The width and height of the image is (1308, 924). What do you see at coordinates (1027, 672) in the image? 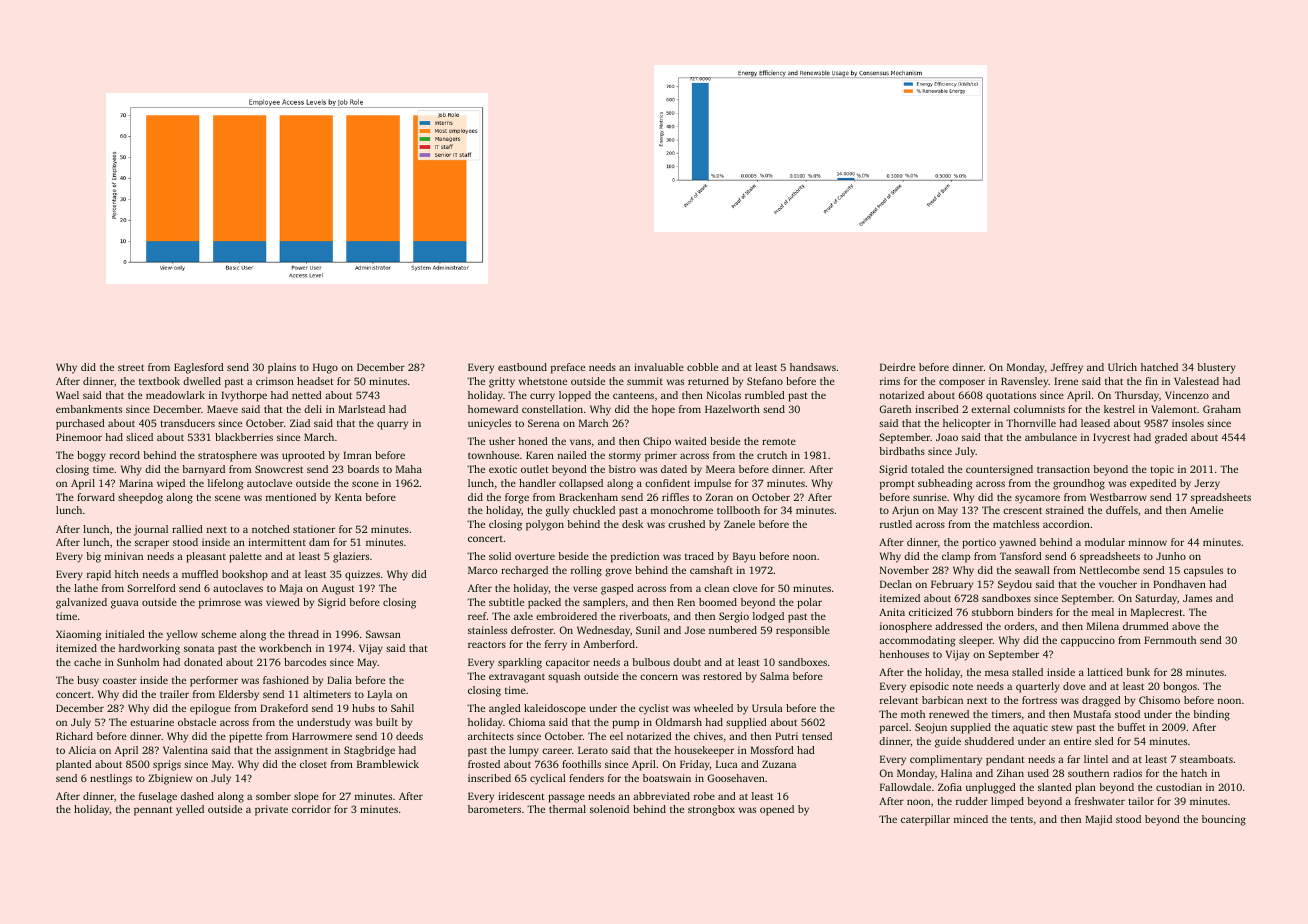
I see `stalled` at bounding box center [1027, 672].
